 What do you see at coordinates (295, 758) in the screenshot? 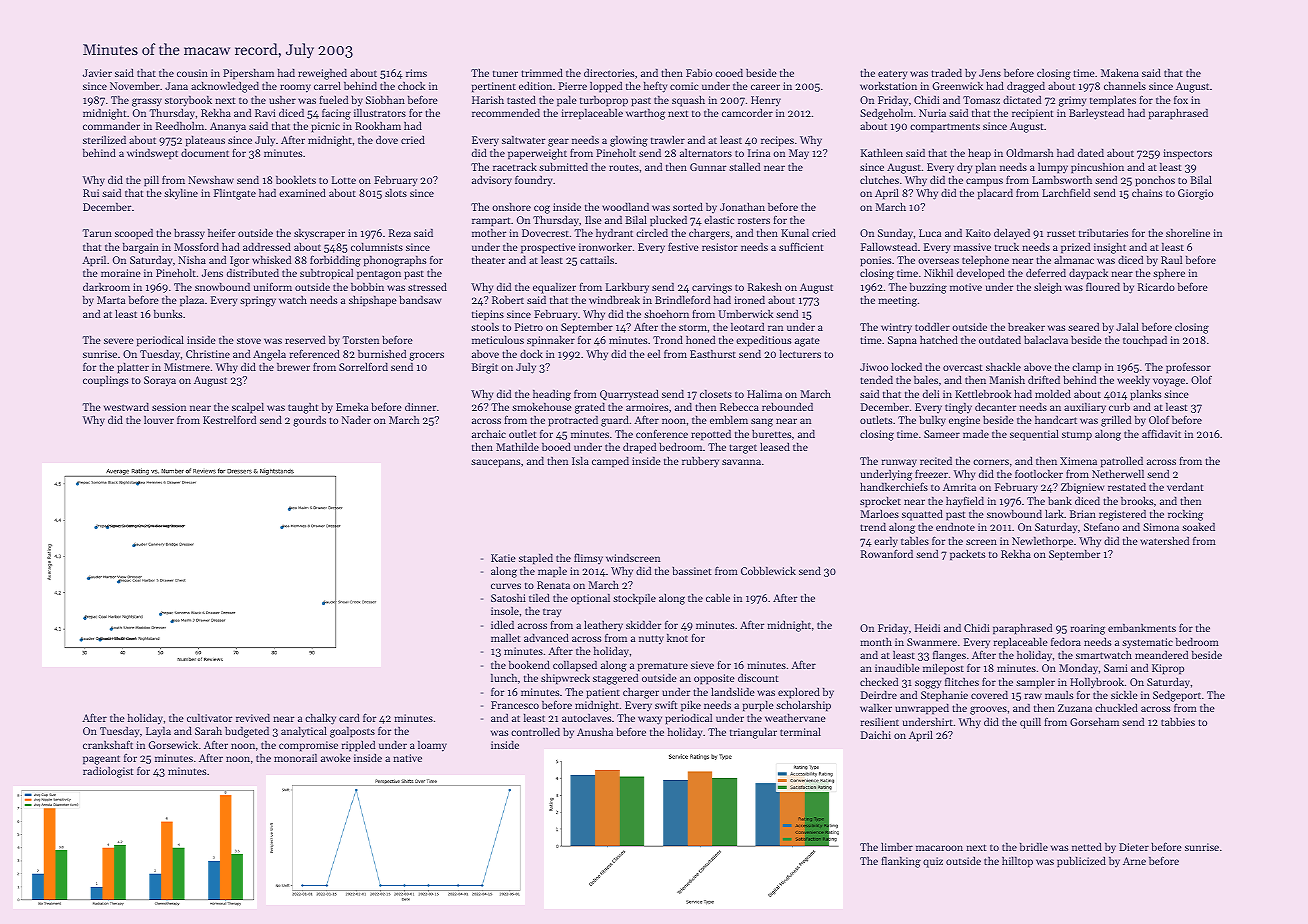
I see `monorail` at bounding box center [295, 758].
